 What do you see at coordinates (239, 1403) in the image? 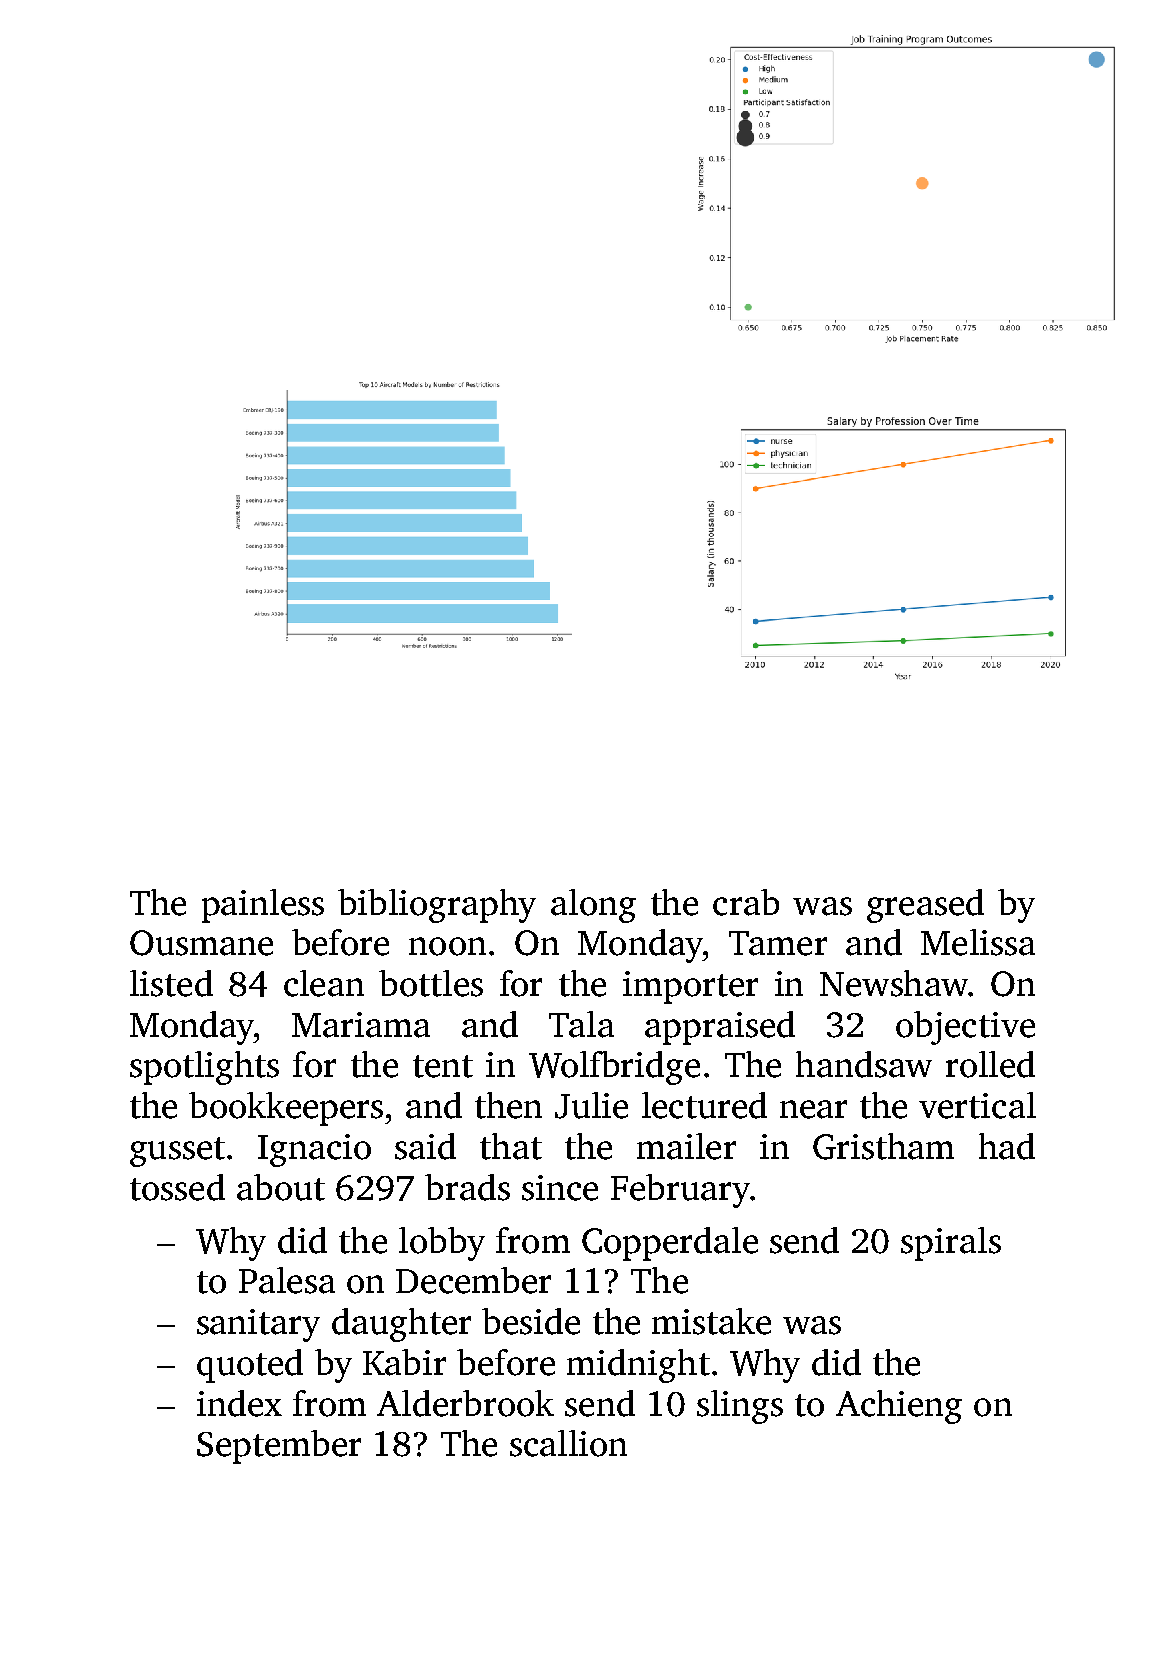
I see `index` at bounding box center [239, 1403].
